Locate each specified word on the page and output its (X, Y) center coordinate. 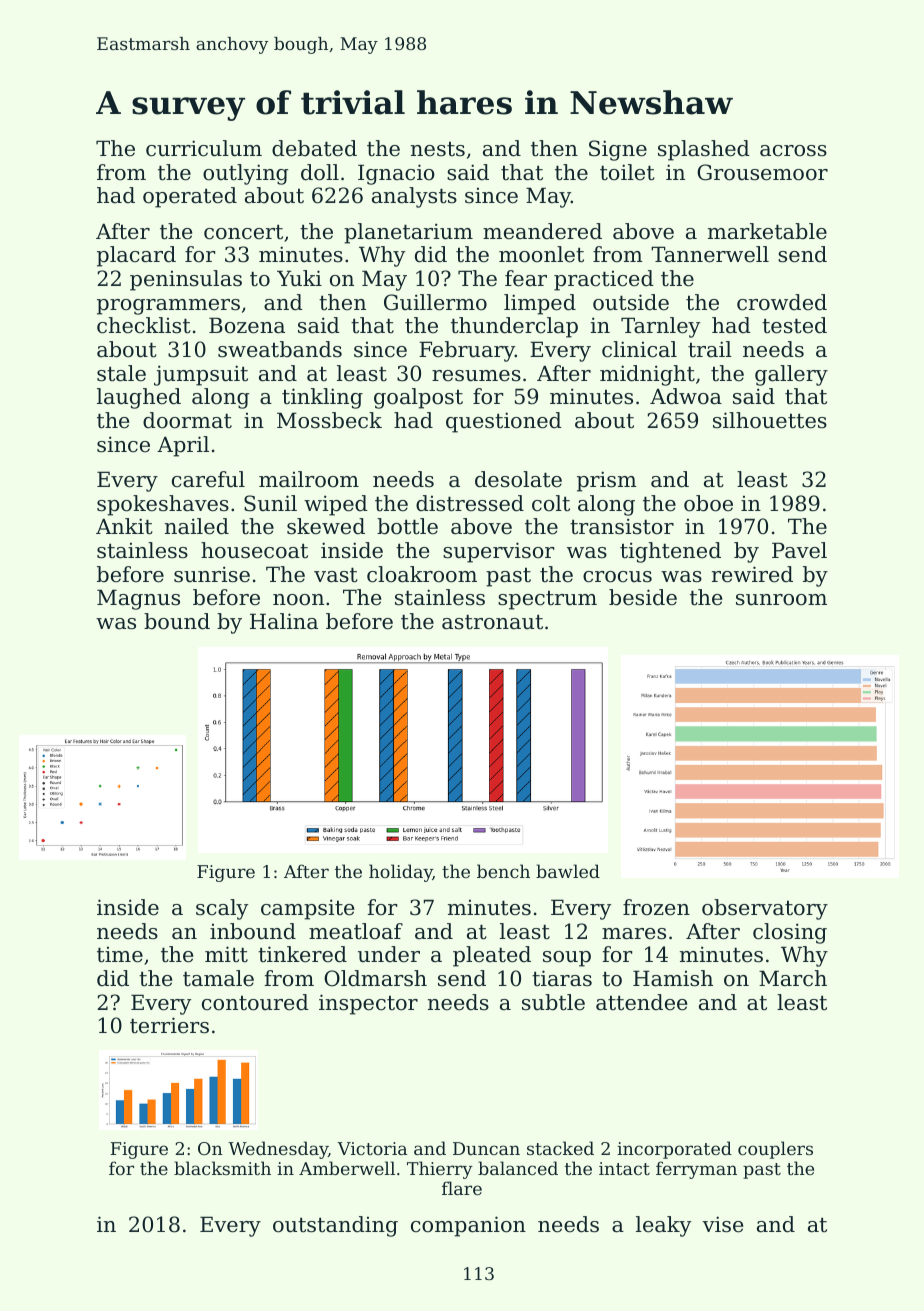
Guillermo (435, 302)
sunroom (781, 600)
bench (503, 871)
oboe (708, 503)
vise (722, 1224)
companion (468, 1226)
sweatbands (280, 349)
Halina (284, 621)
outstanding (335, 1226)
